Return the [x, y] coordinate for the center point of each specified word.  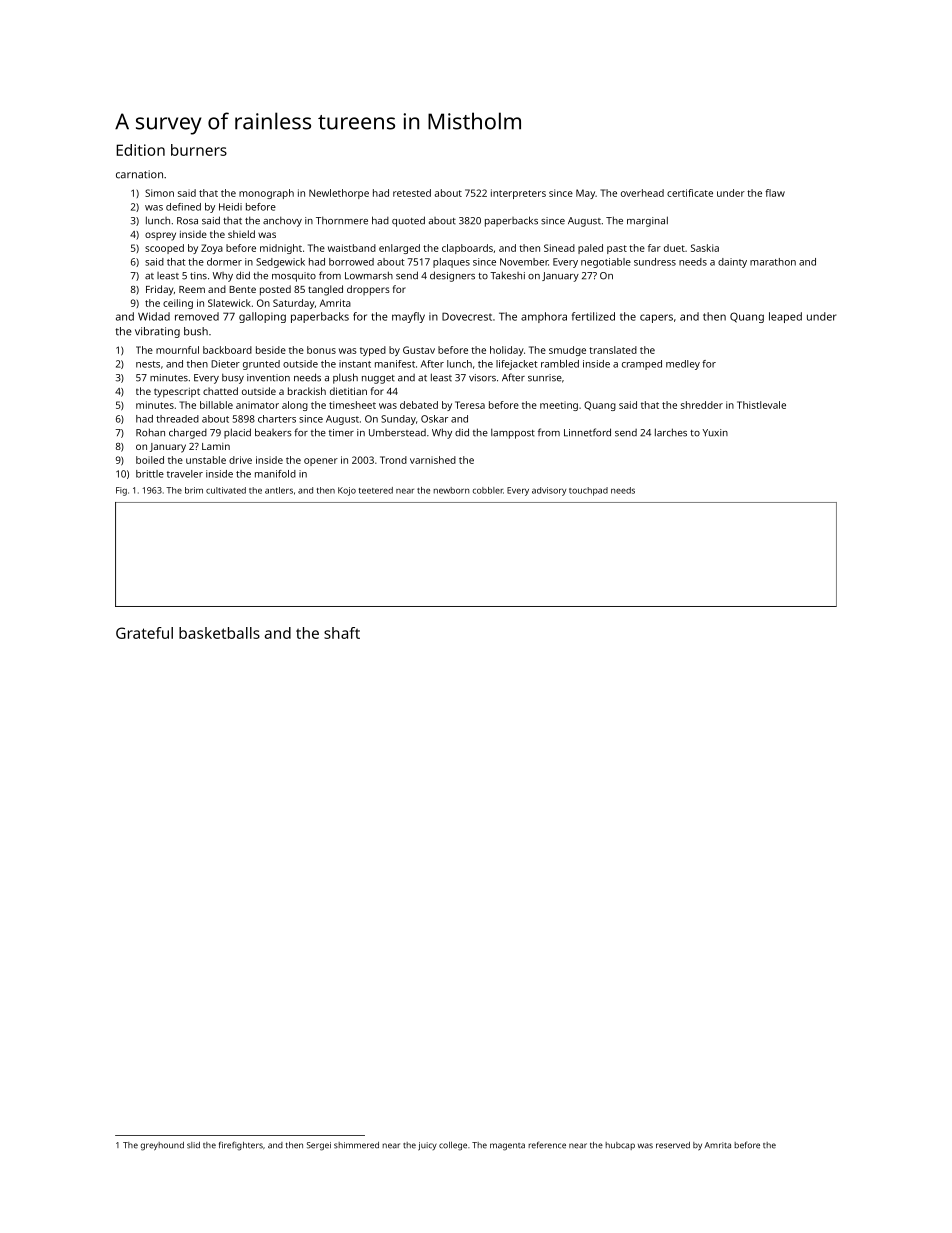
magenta [507, 1147]
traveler [185, 474]
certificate [690, 193]
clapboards [467, 249]
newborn [451, 490]
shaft [342, 633]
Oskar [434, 419]
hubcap [620, 1146]
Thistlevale [761, 405]
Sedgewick [280, 263]
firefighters [241, 1146]
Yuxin [715, 433]
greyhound [162, 1146]
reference [547, 1145]
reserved [673, 1145]
